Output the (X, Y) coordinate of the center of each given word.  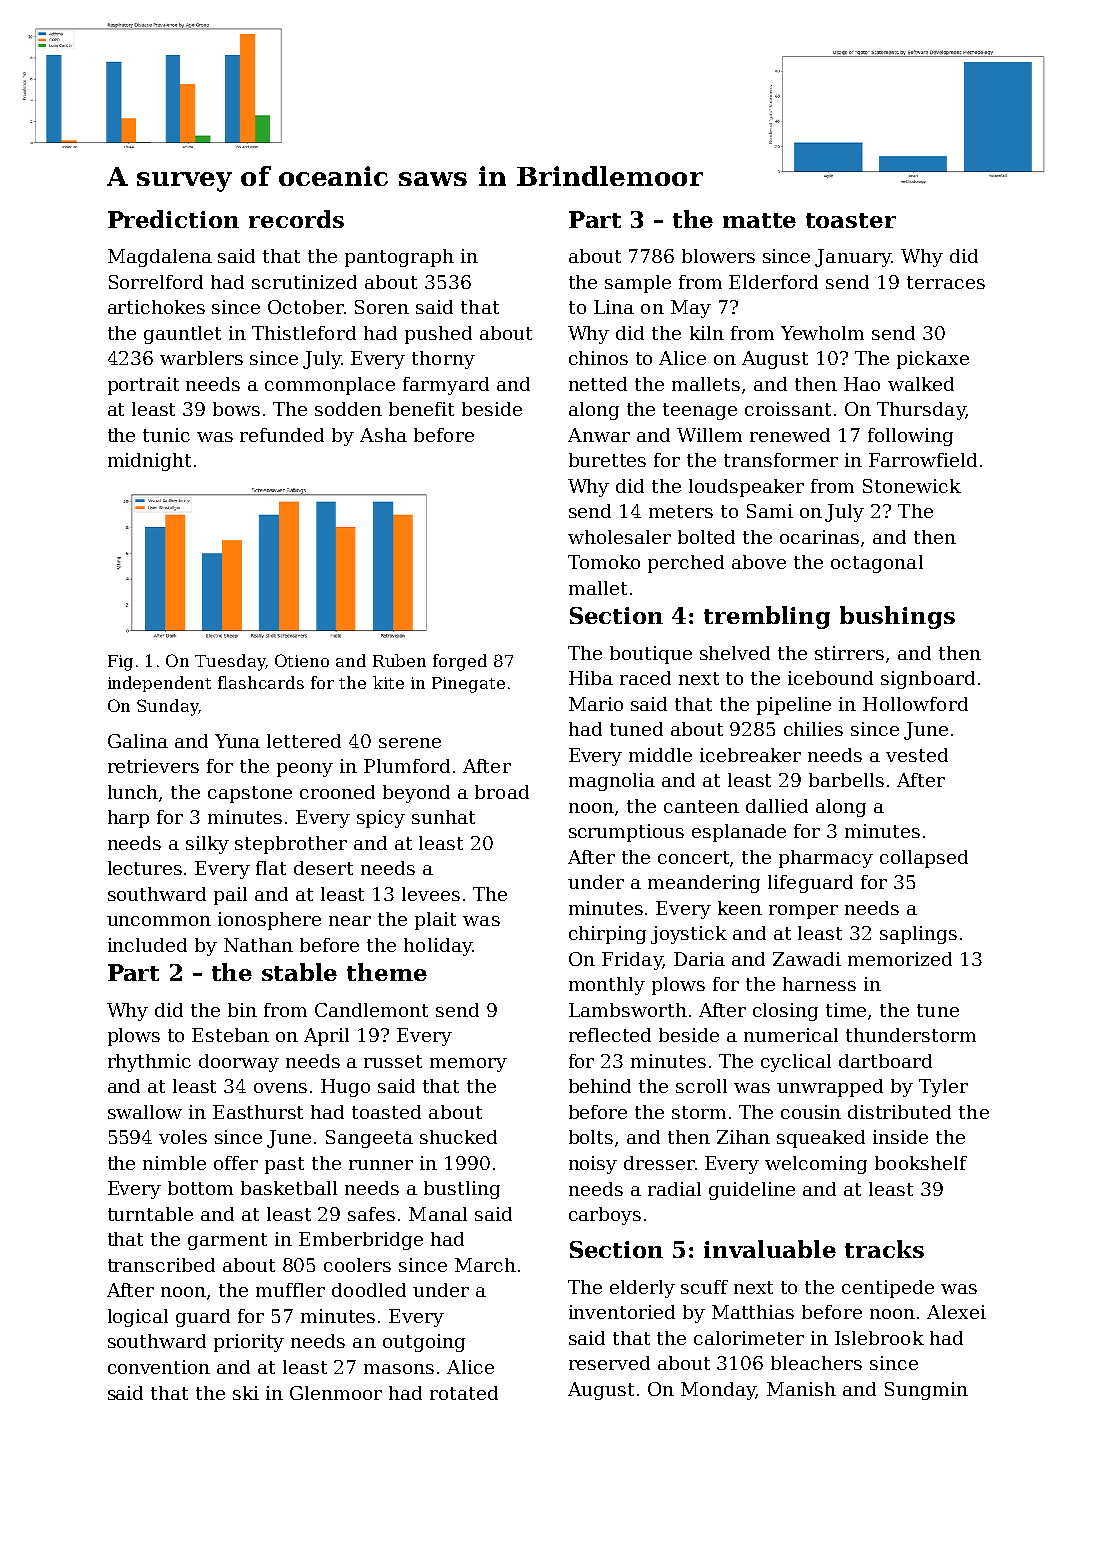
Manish (801, 1389)
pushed (438, 335)
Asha (383, 435)
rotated (464, 1393)
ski (246, 1393)
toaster (851, 220)
